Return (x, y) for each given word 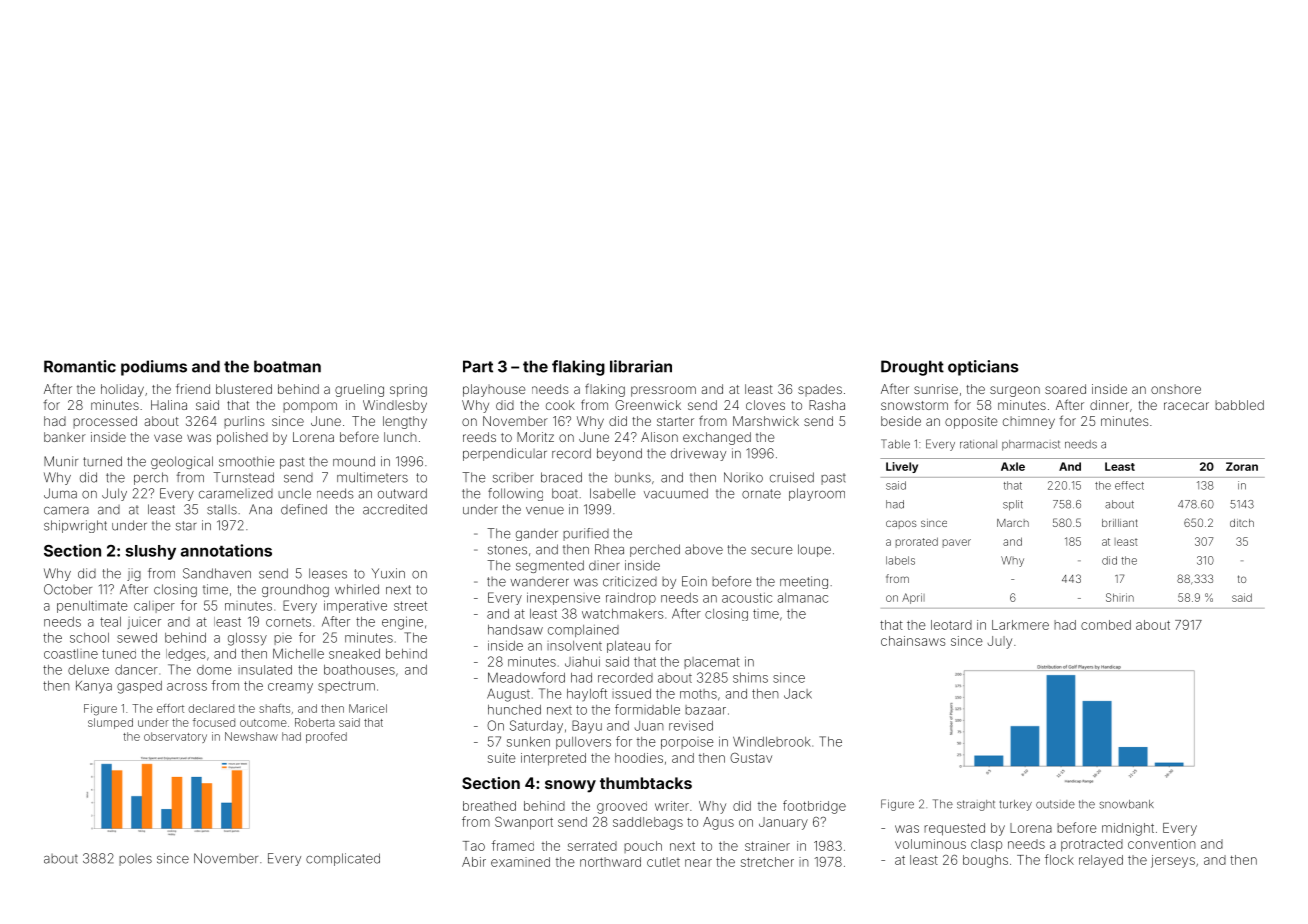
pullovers (583, 743)
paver (957, 543)
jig (134, 574)
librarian (641, 366)
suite (502, 758)
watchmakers (623, 614)
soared (1065, 389)
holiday (122, 390)
